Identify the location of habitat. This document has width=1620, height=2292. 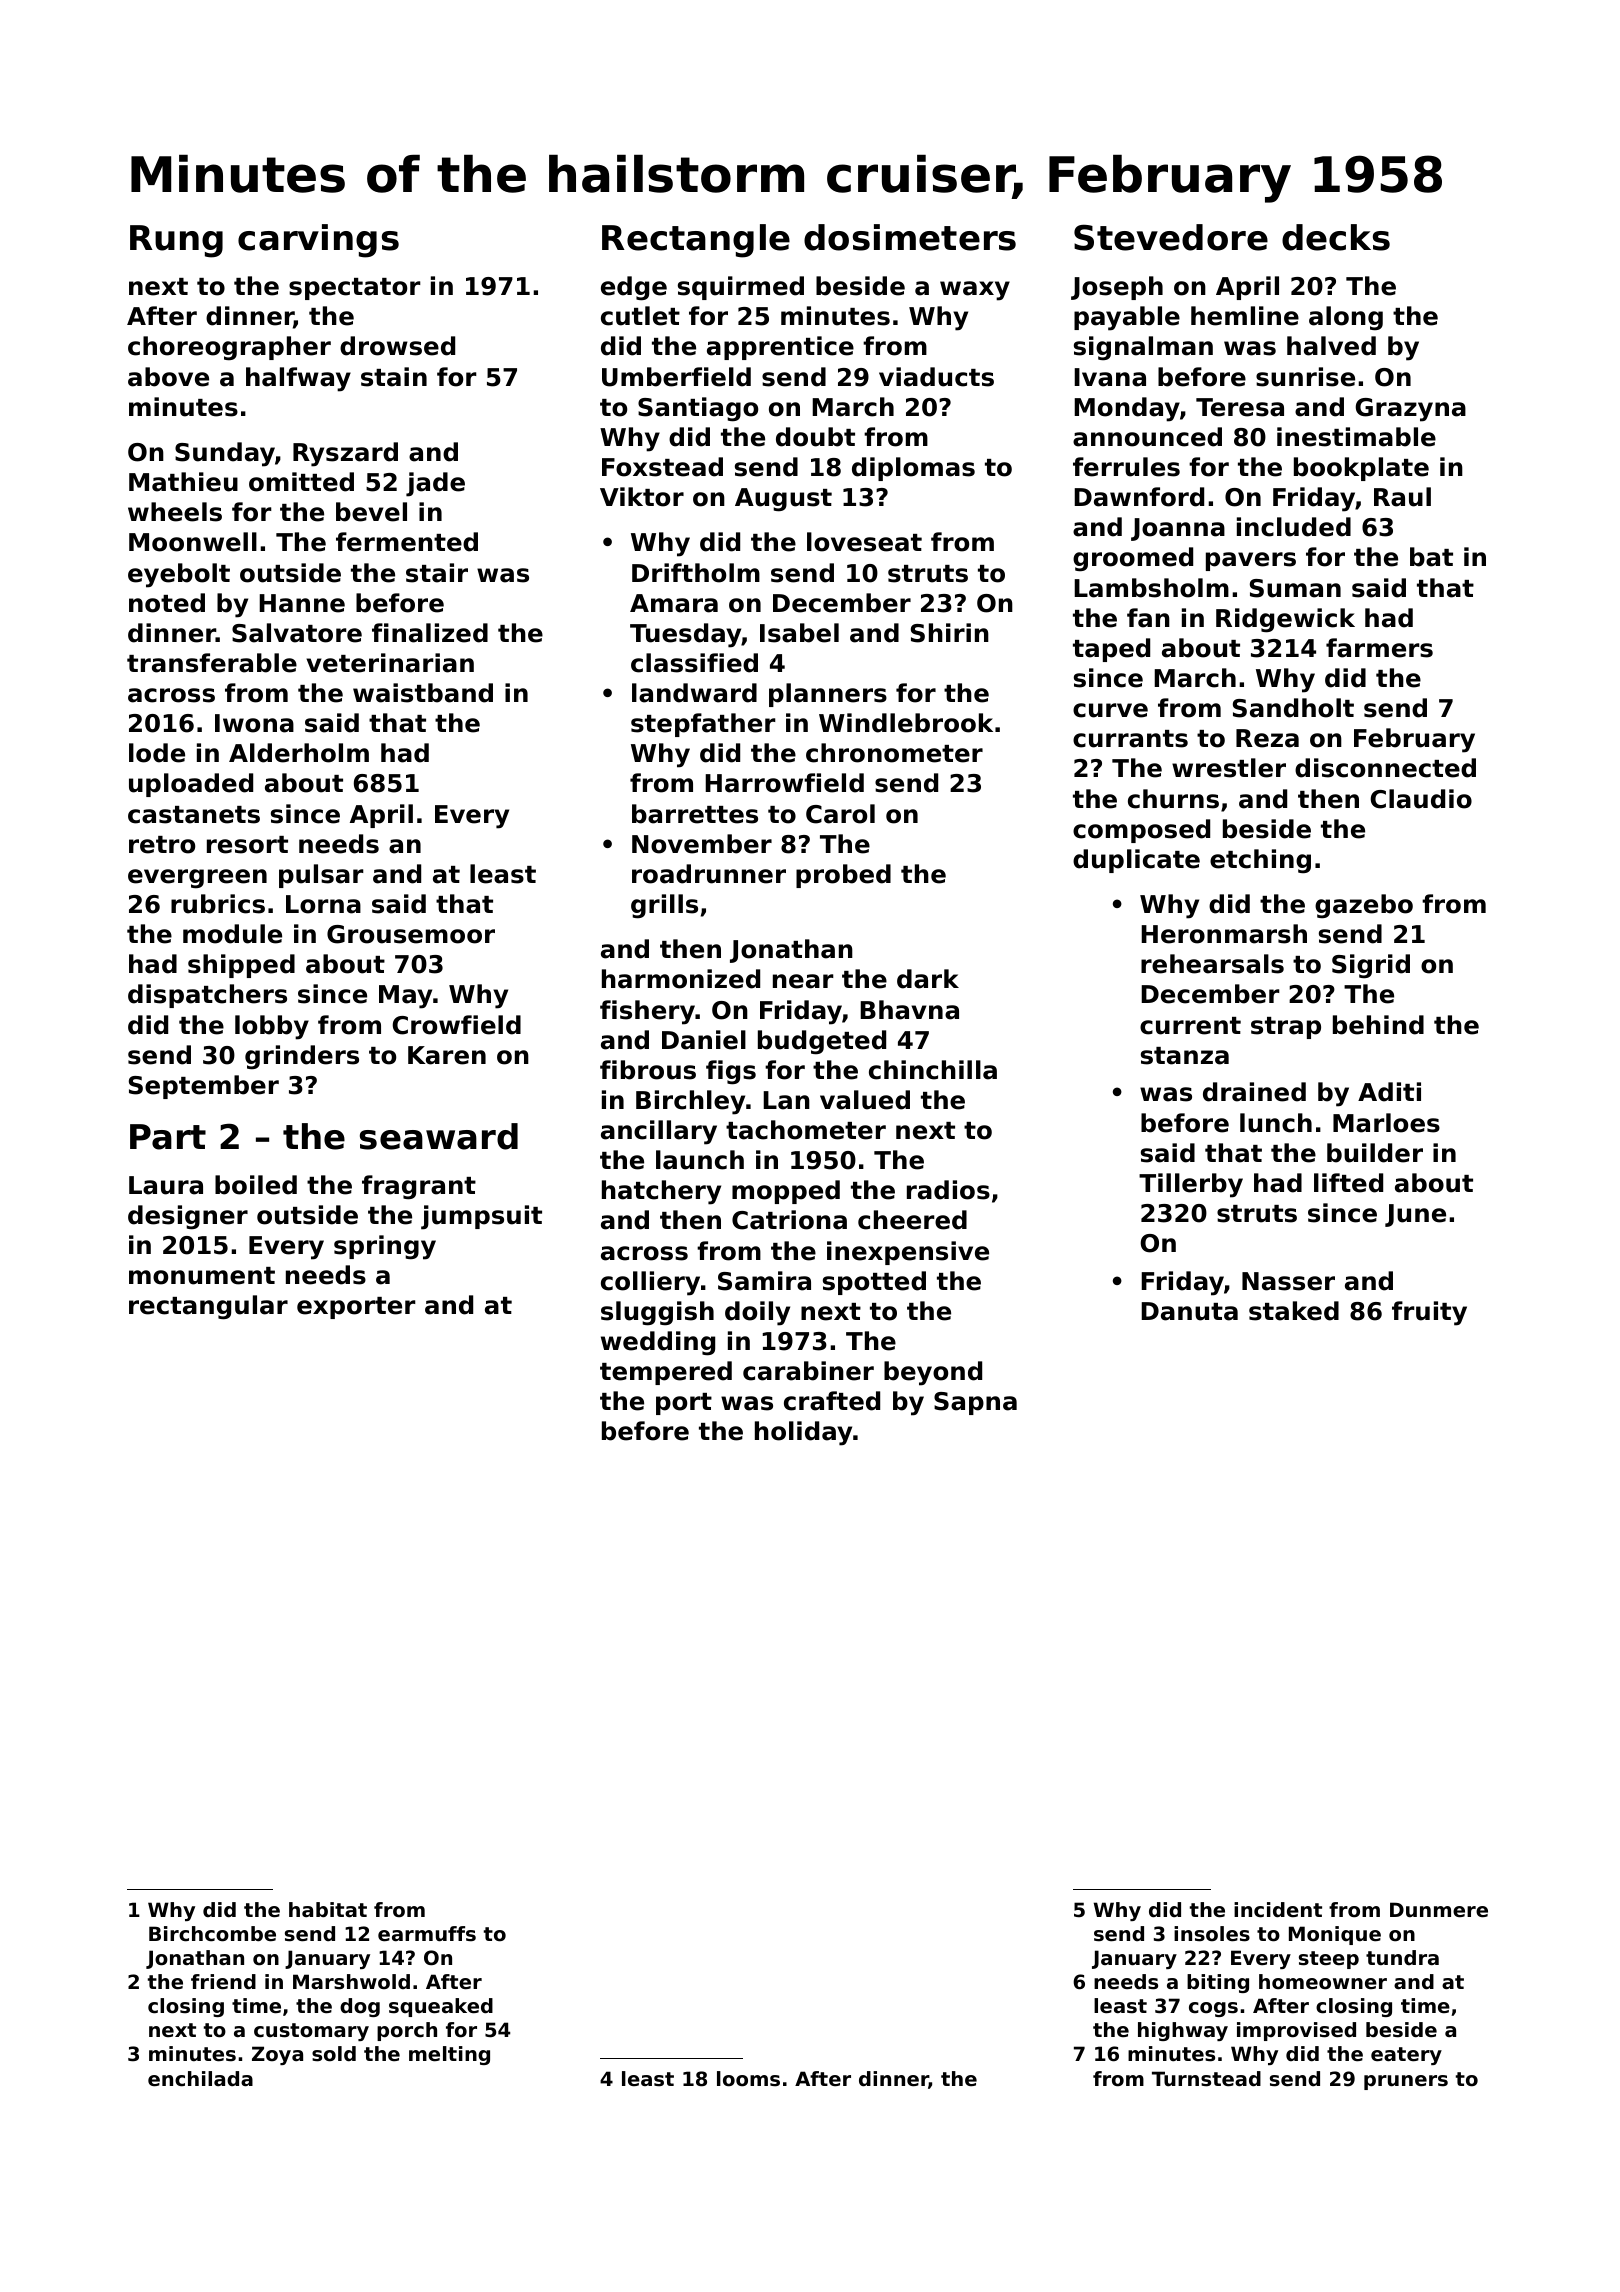
(328, 1910).
